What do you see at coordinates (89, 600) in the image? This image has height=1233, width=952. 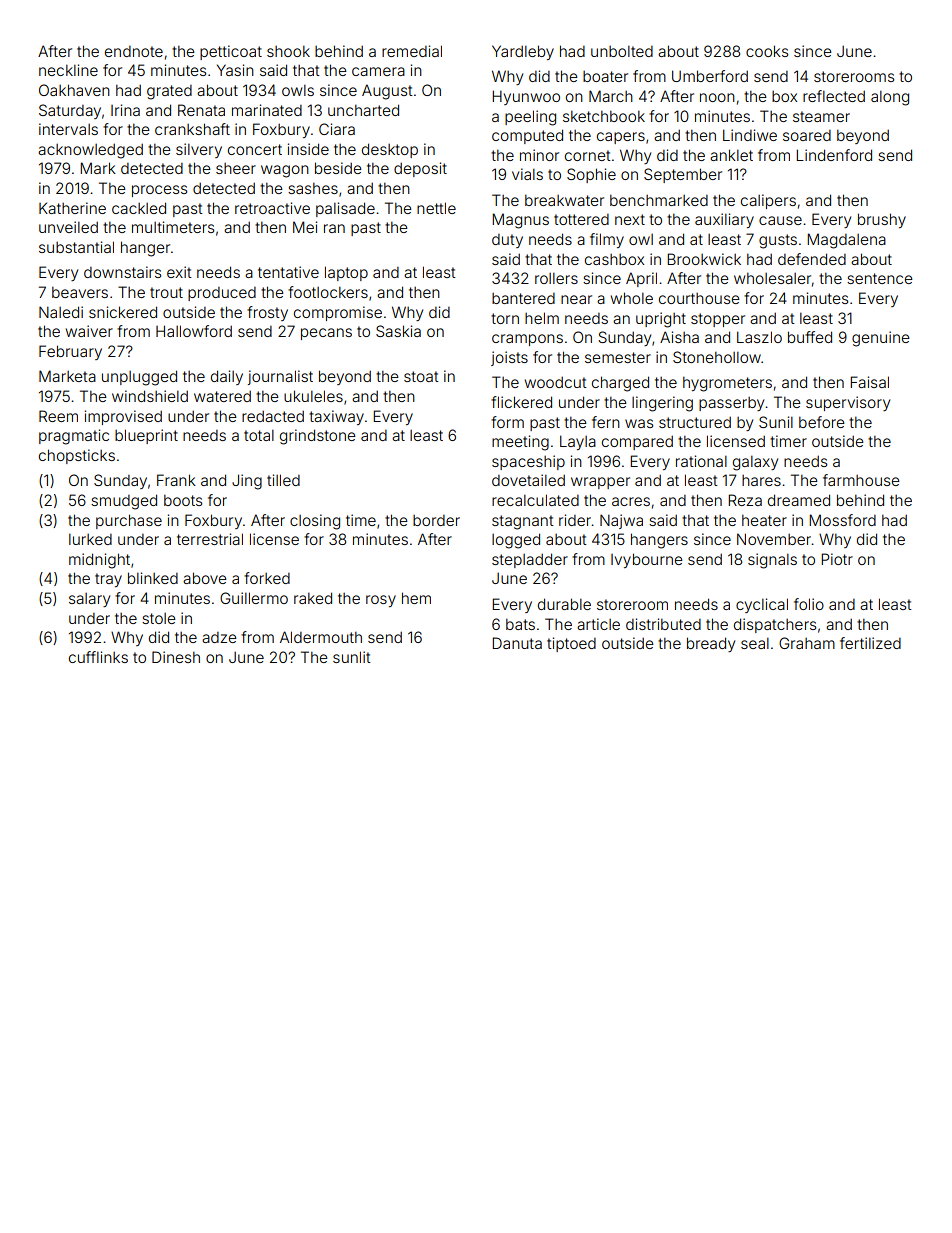 I see `salary` at bounding box center [89, 600].
